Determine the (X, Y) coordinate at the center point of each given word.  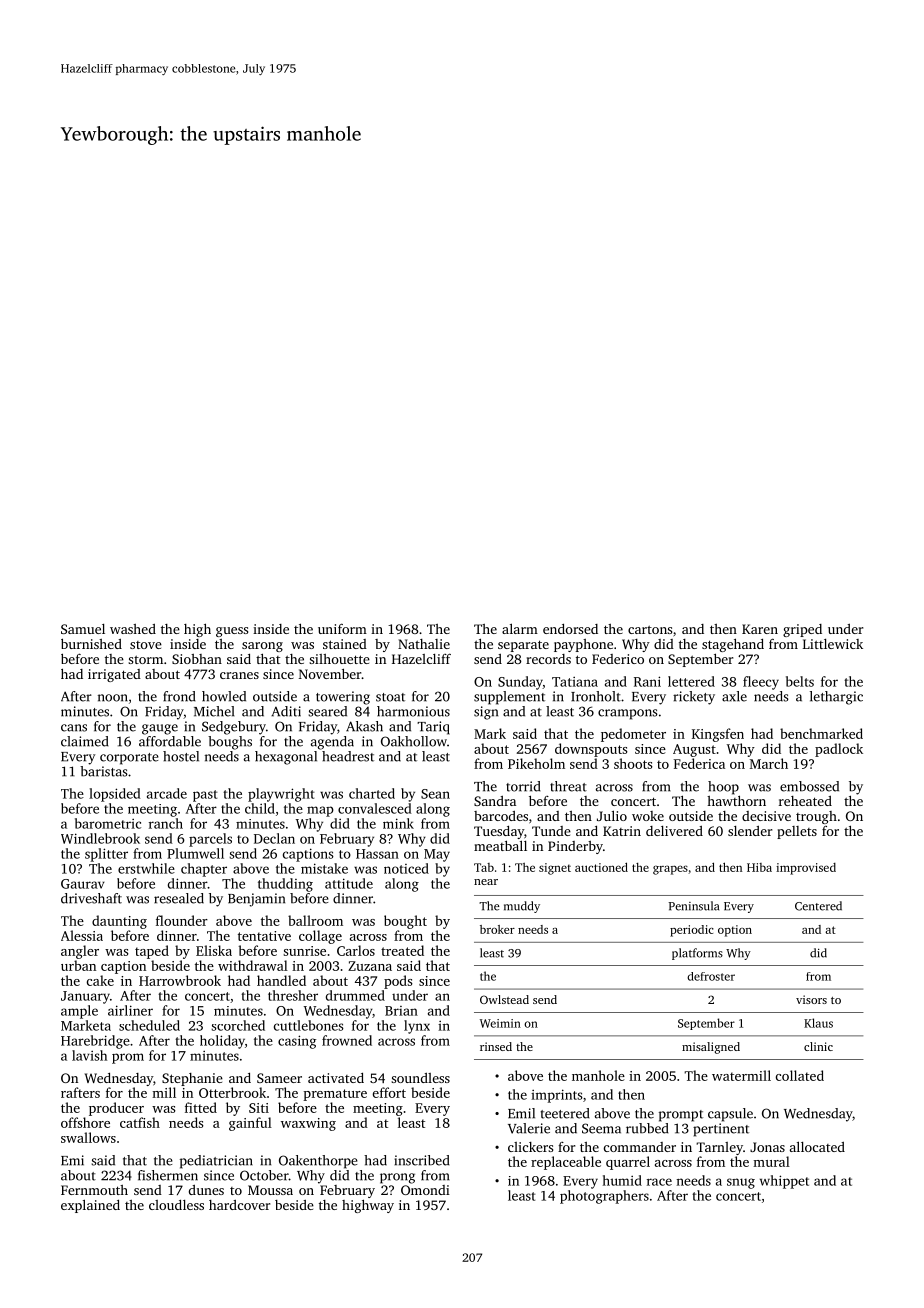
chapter (204, 870)
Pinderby (575, 847)
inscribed (422, 1160)
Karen (760, 629)
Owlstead (504, 999)
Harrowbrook (180, 980)
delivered (674, 831)
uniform (342, 628)
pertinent (721, 1130)
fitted (201, 1107)
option (735, 931)
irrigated (114, 675)
